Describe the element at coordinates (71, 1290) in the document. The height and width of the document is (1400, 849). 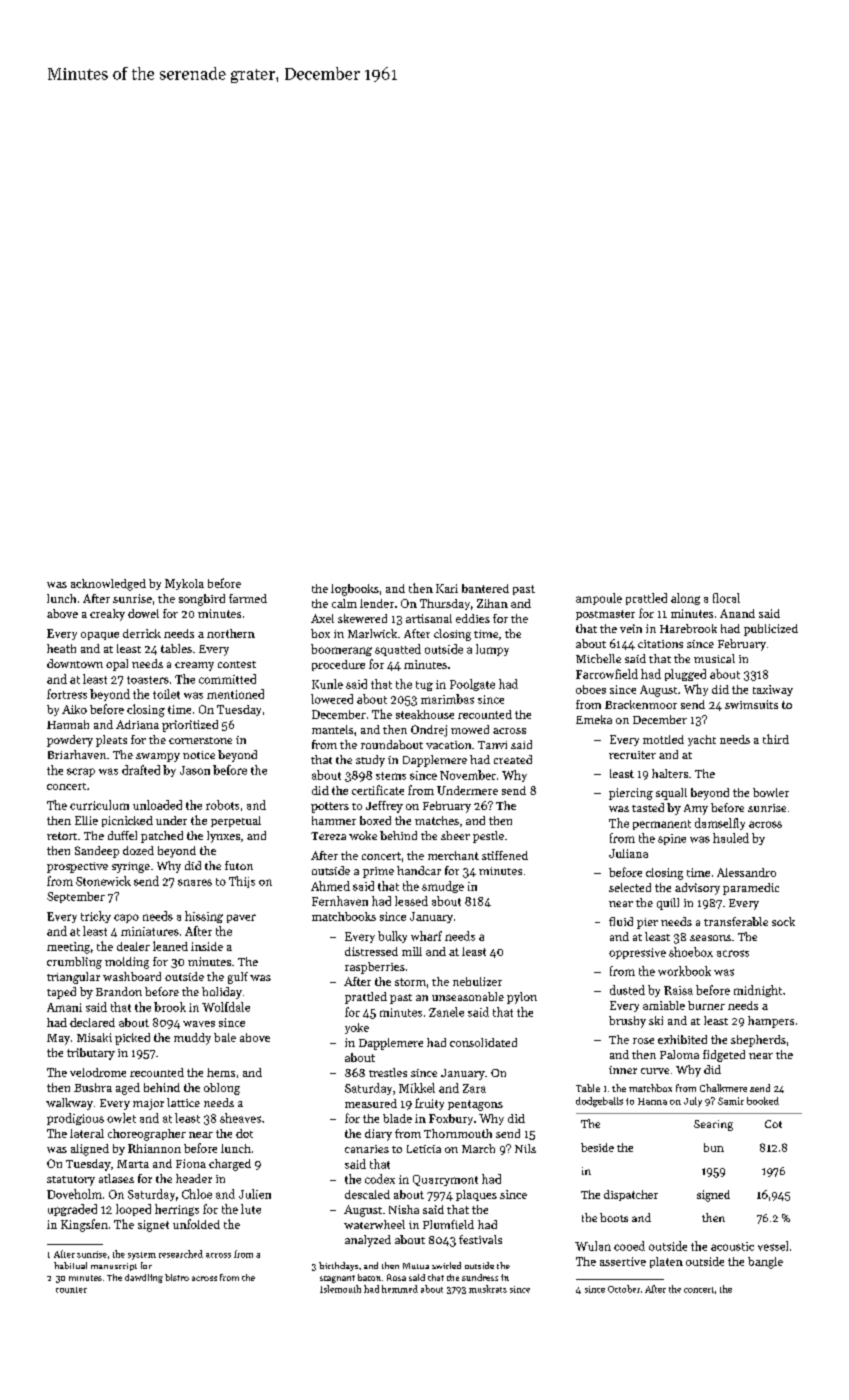
I see `counter` at that location.
